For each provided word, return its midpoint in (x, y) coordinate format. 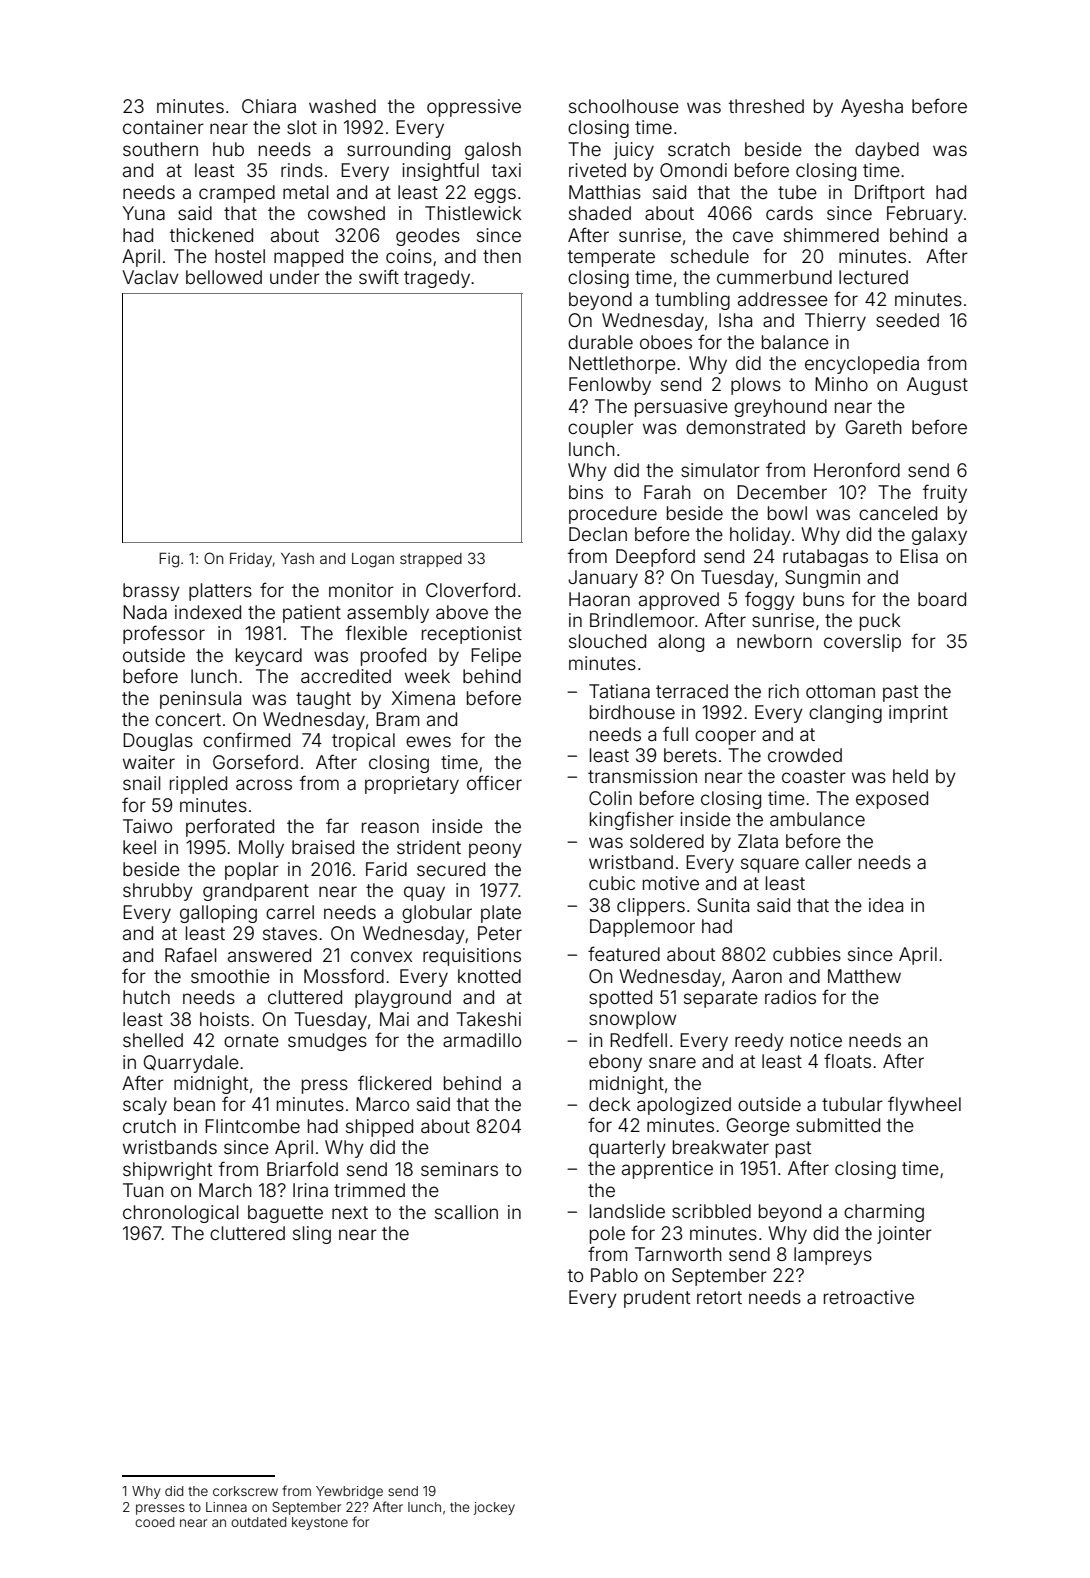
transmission (642, 776)
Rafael (190, 954)
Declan (598, 534)
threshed (766, 106)
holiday (760, 536)
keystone (320, 1523)
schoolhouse (624, 106)
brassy (151, 592)
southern (160, 149)
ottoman (840, 691)
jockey (494, 1508)
